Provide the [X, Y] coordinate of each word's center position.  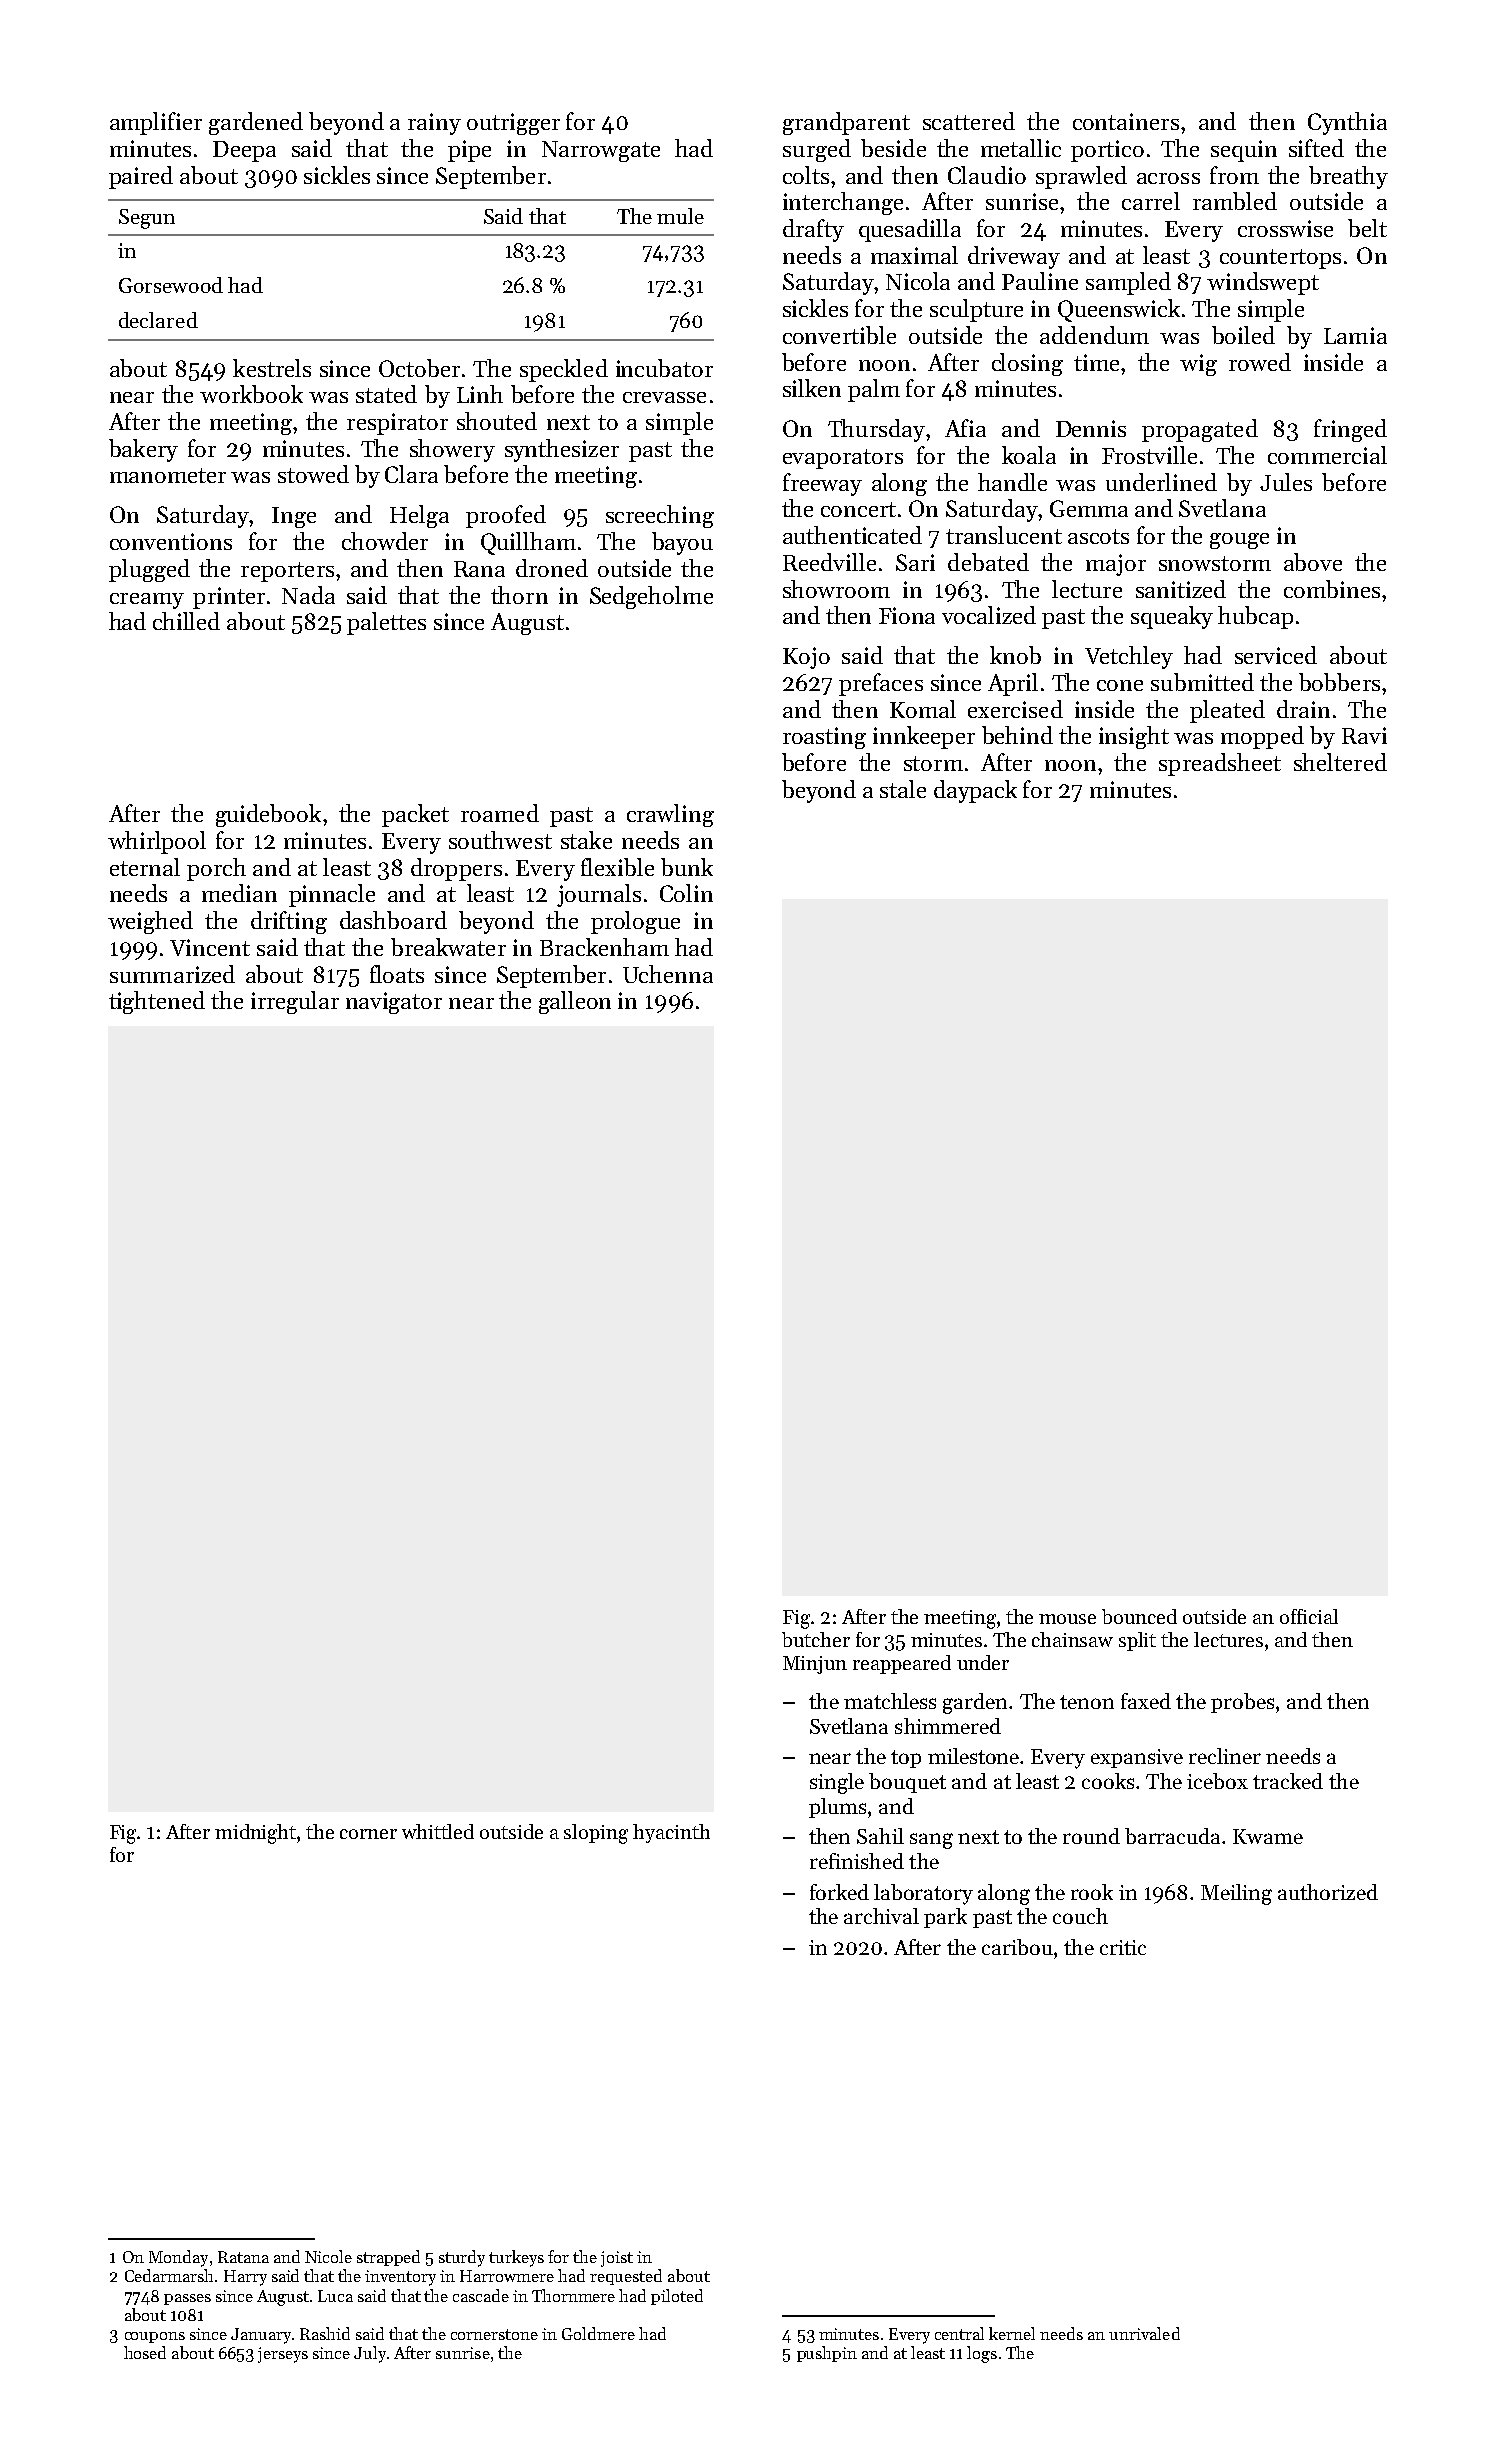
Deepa [244, 151]
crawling [670, 815]
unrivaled [1144, 2333]
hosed [145, 2352]
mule [680, 216]
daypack [975, 791]
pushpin [827, 2354]
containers [1126, 121]
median [239, 893]
